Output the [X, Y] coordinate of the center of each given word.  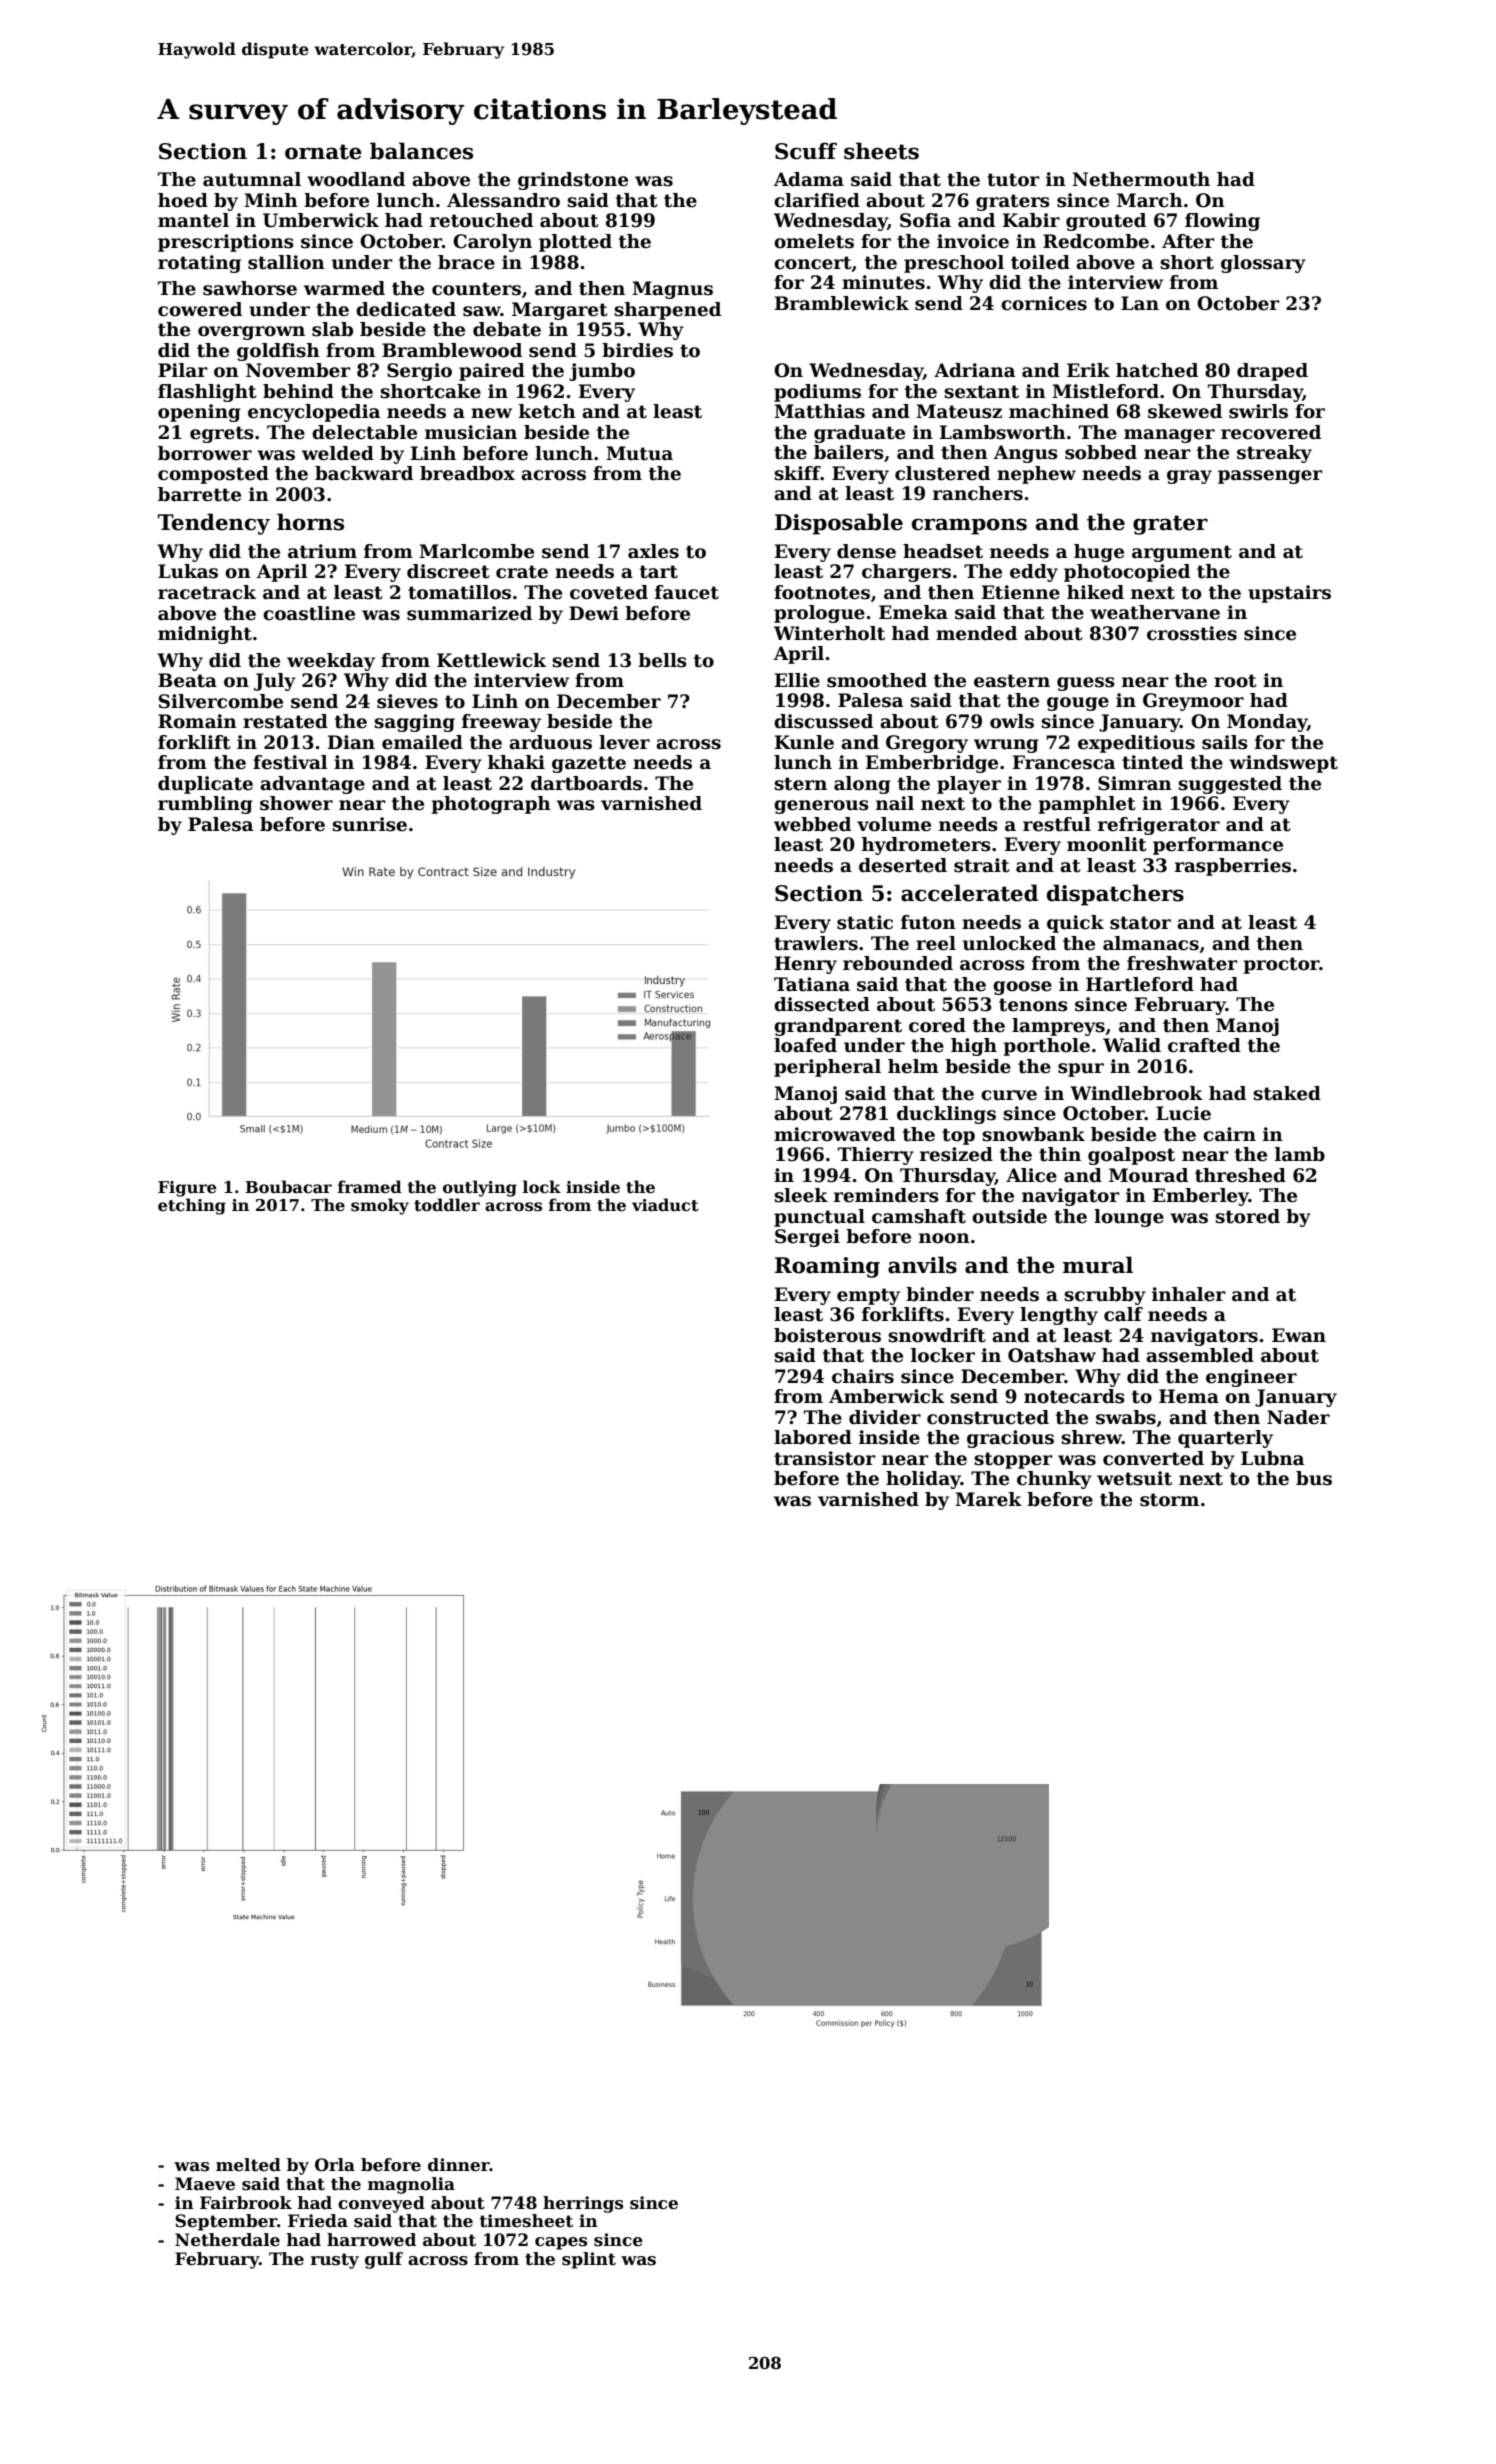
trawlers [816, 943]
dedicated [406, 309]
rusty [335, 2261]
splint [589, 2260]
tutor [1013, 180]
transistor [825, 1458]
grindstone [573, 181]
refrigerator [1159, 826]
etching [192, 1206]
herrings [583, 2204]
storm [1169, 1500]
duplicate [205, 785]
